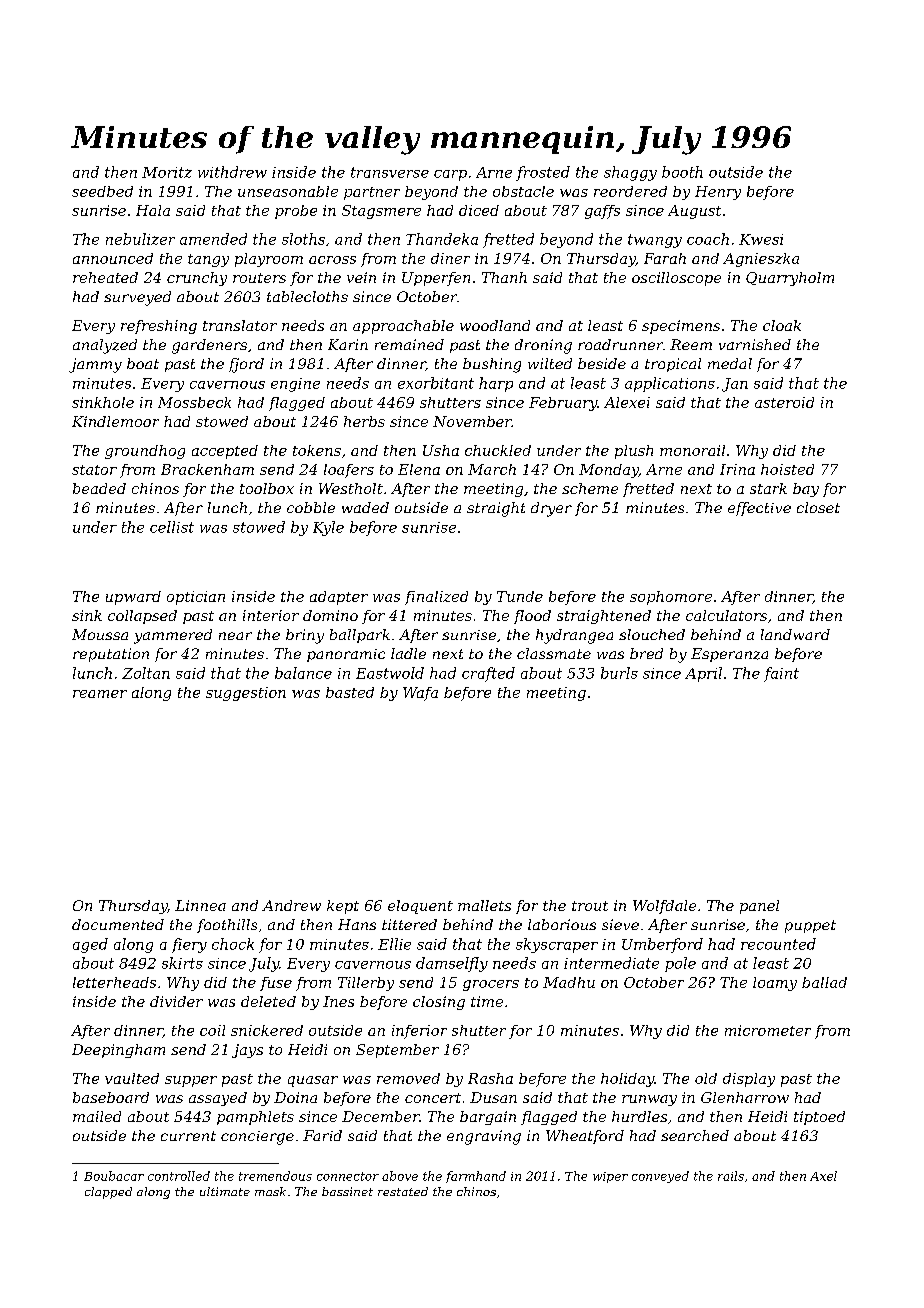 The height and width of the screenshot is (1308, 924). I want to click on cloak, so click(782, 325).
